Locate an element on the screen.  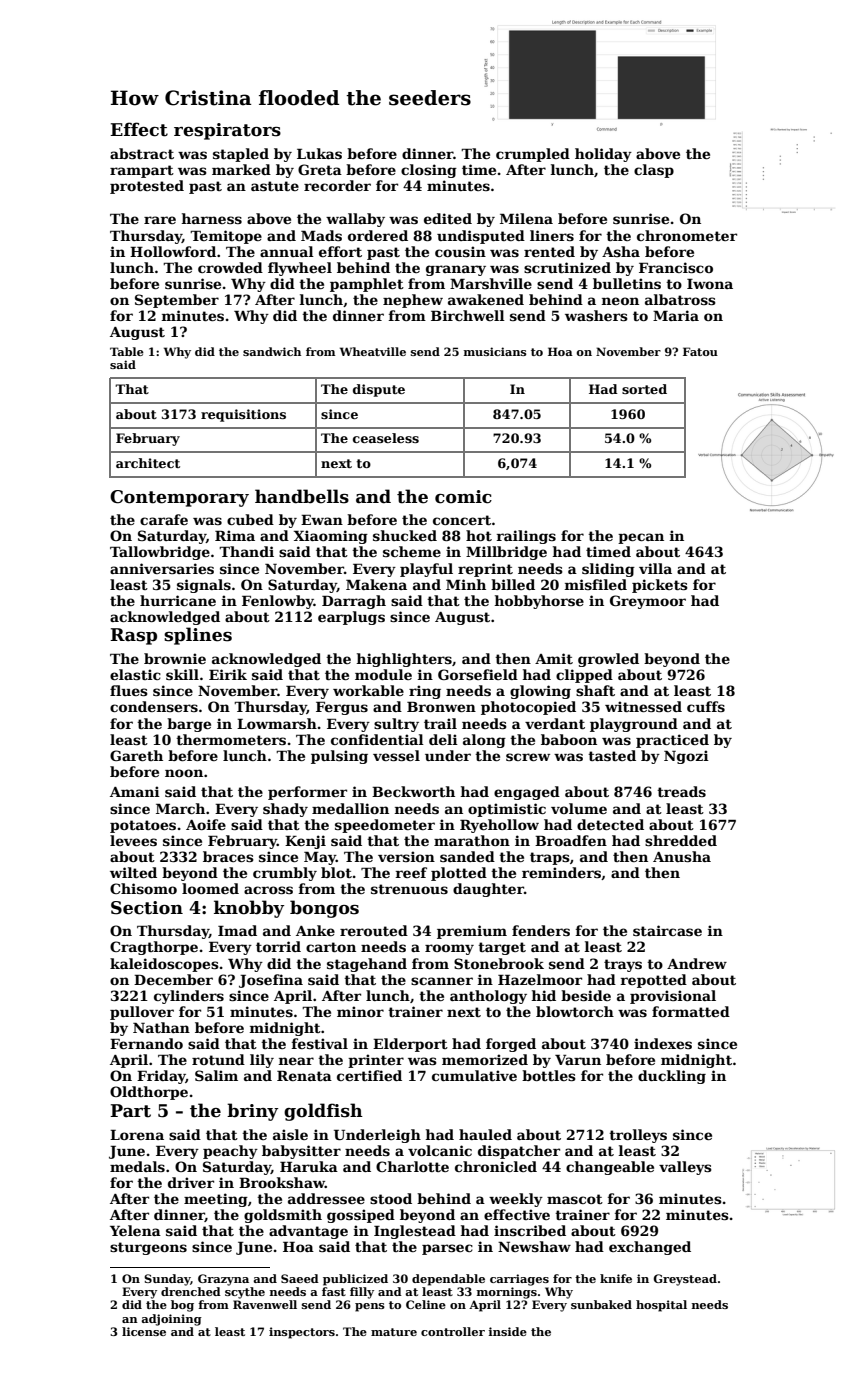
Marshville is located at coordinates (491, 283).
